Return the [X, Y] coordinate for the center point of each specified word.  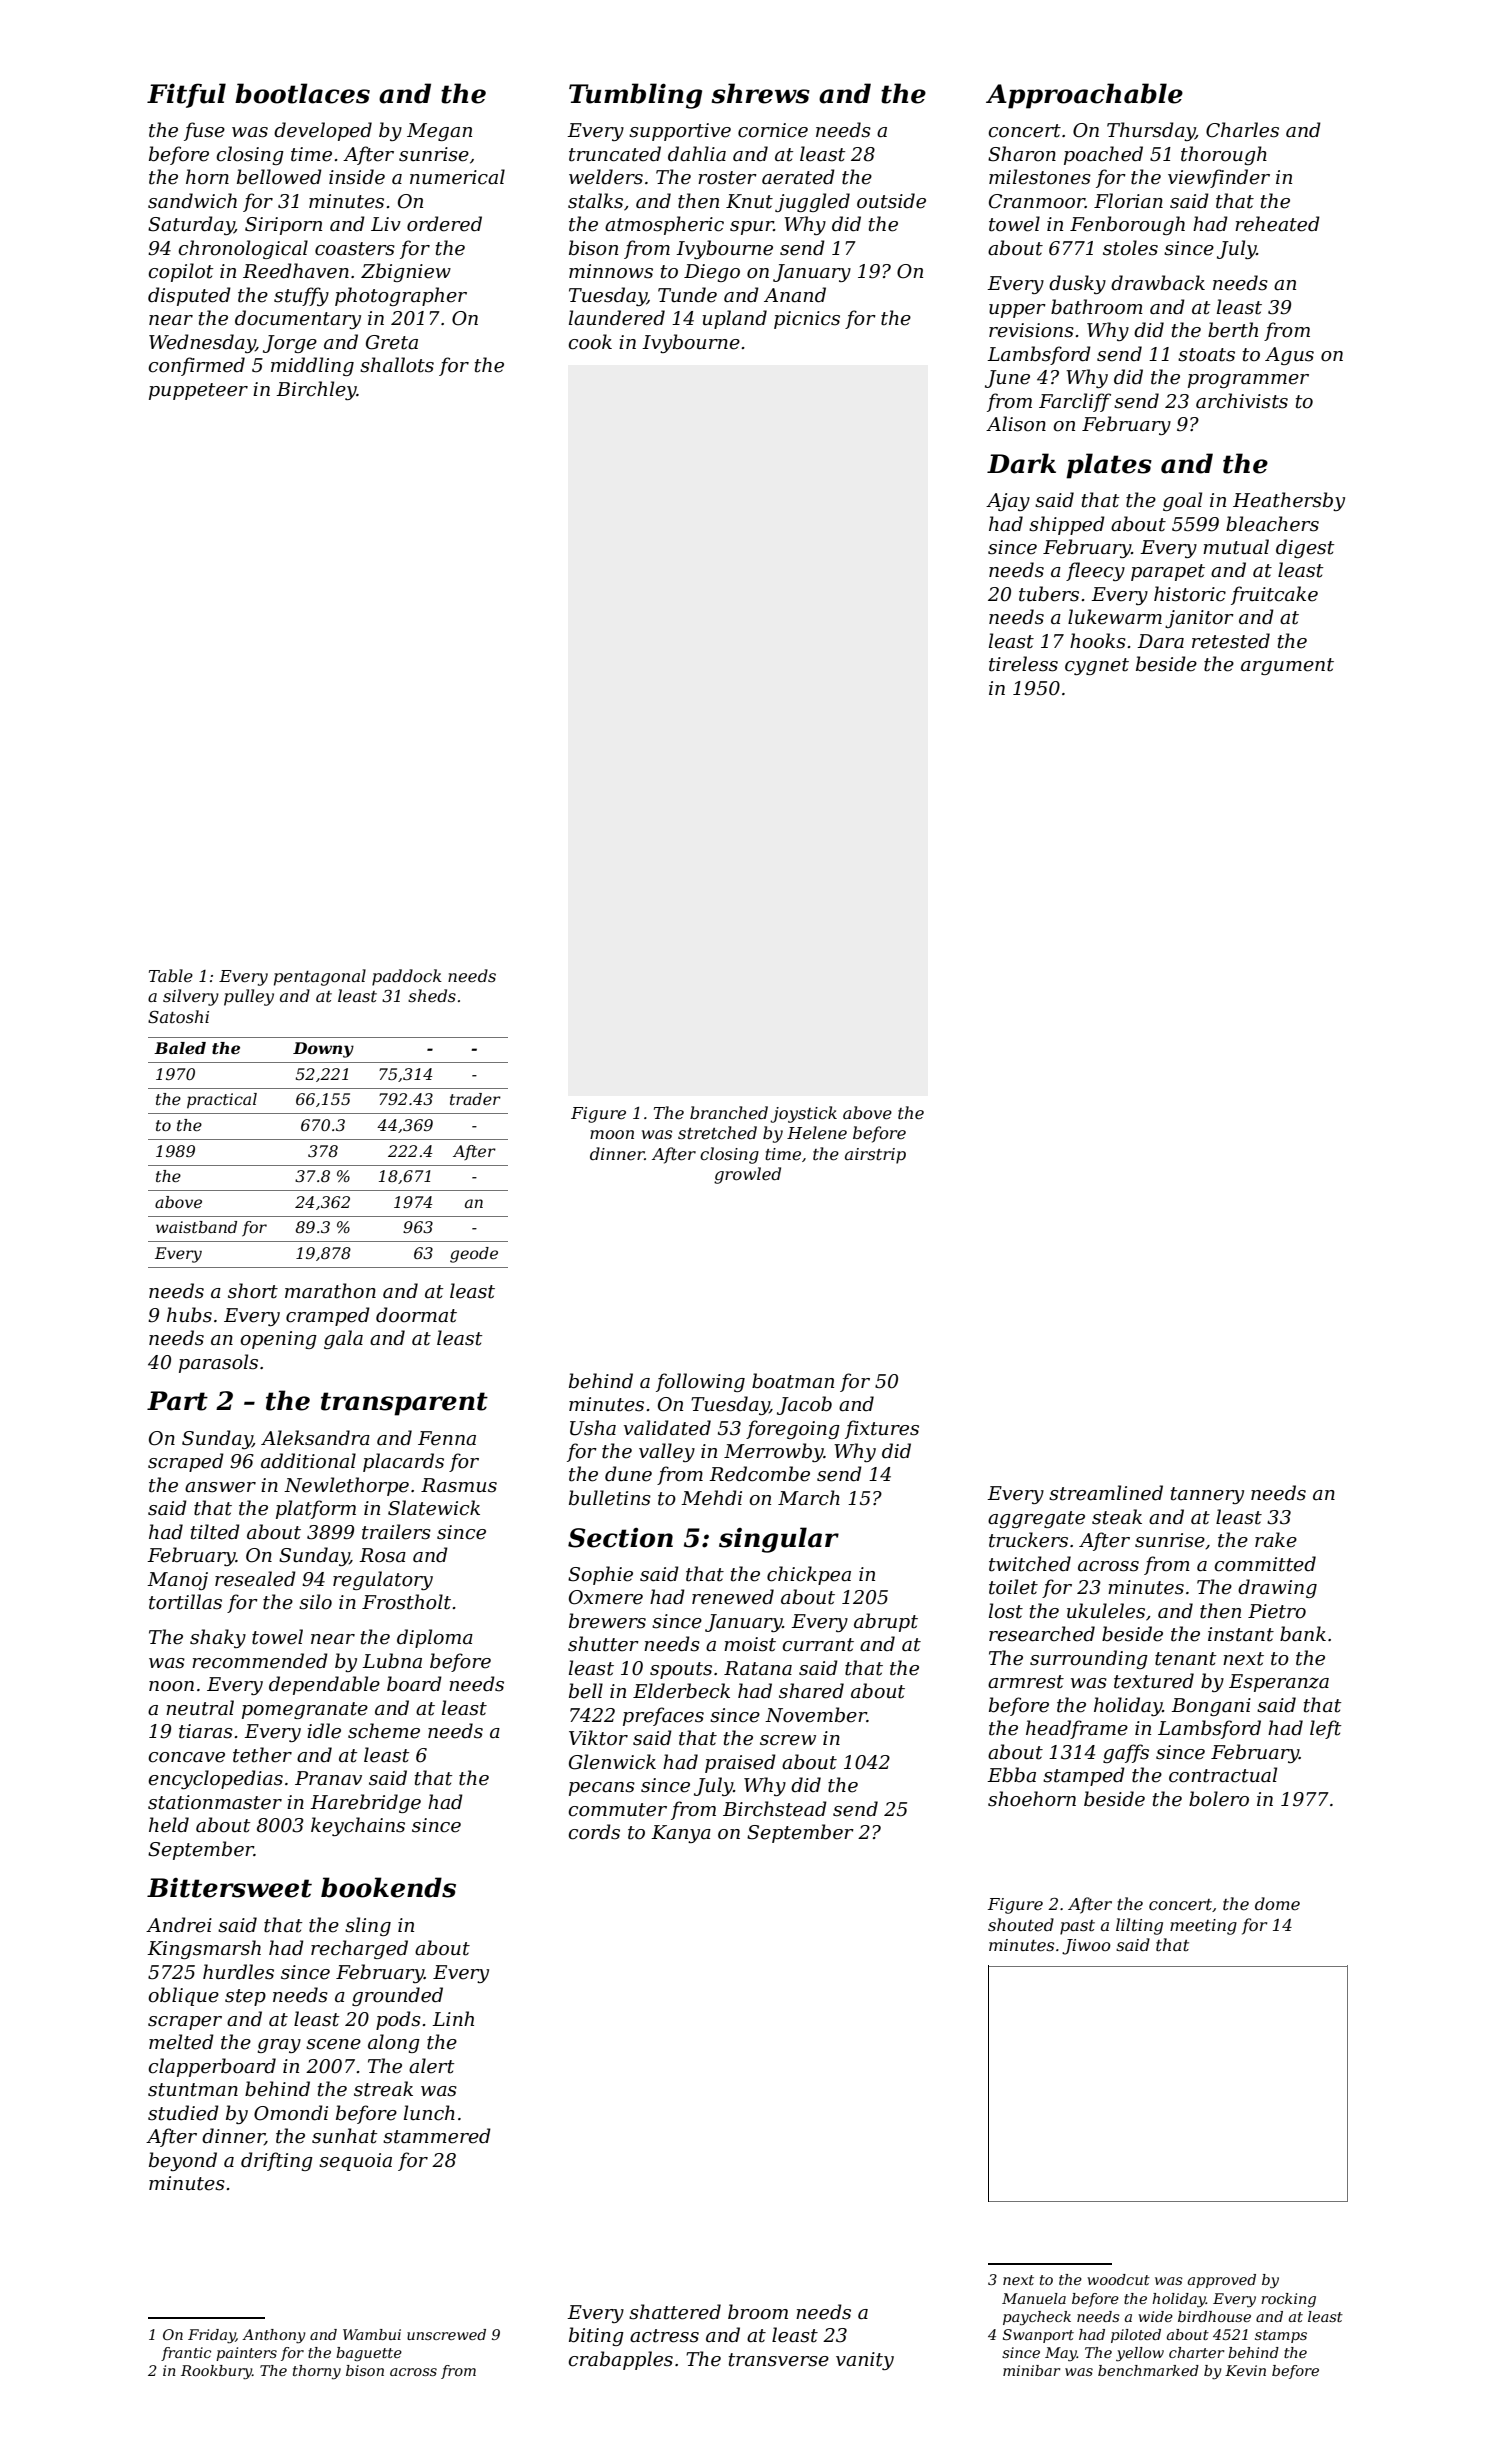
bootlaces [302, 93]
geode [474, 1255]
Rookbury [216, 2372]
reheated [1277, 224]
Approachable [1084, 96]
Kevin [1245, 2370]
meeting [1203, 1927]
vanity [865, 2361]
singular [779, 1540]
